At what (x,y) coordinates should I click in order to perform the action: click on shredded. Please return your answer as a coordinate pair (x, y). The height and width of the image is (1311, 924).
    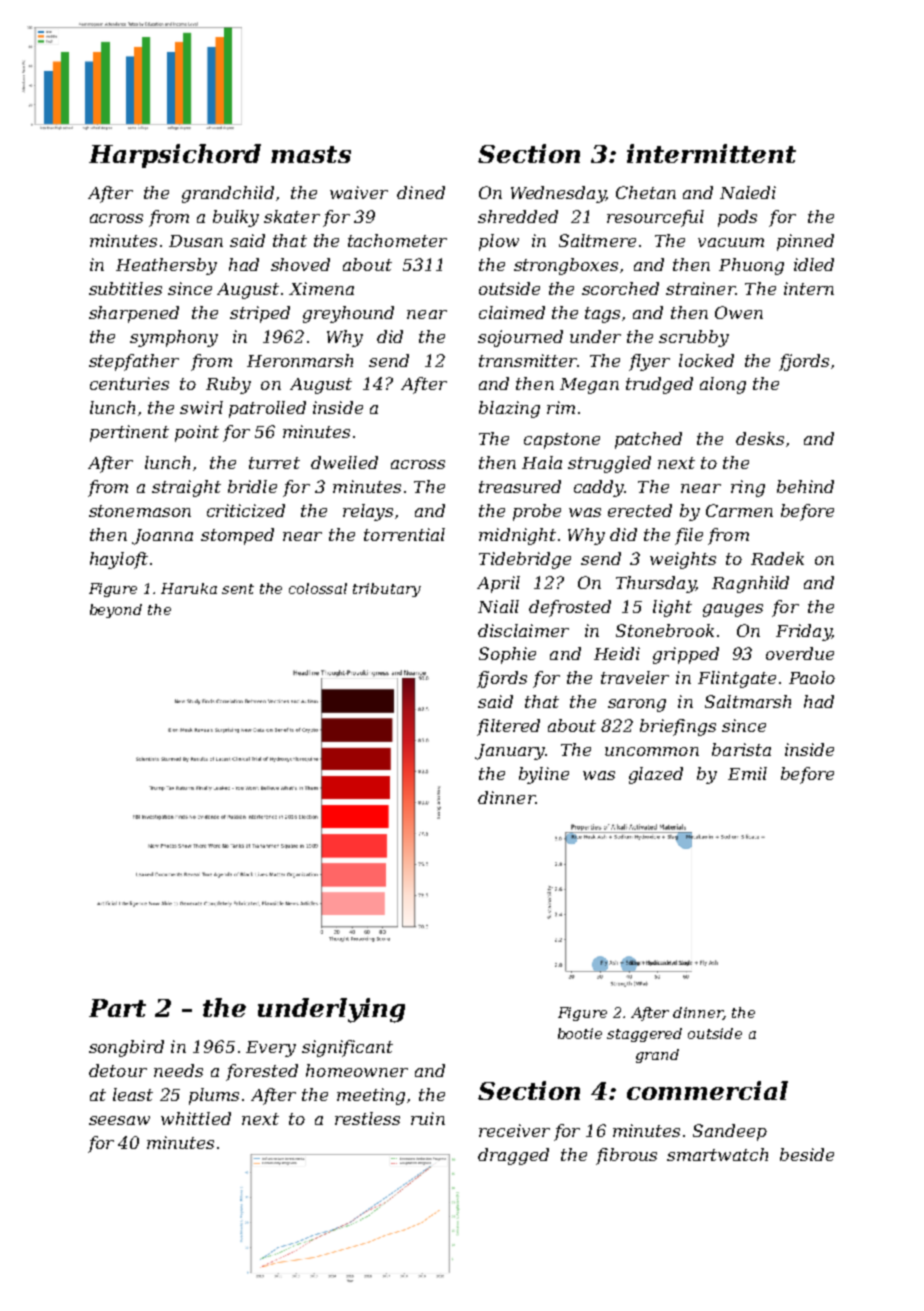
    Looking at the image, I should click on (518, 216).
